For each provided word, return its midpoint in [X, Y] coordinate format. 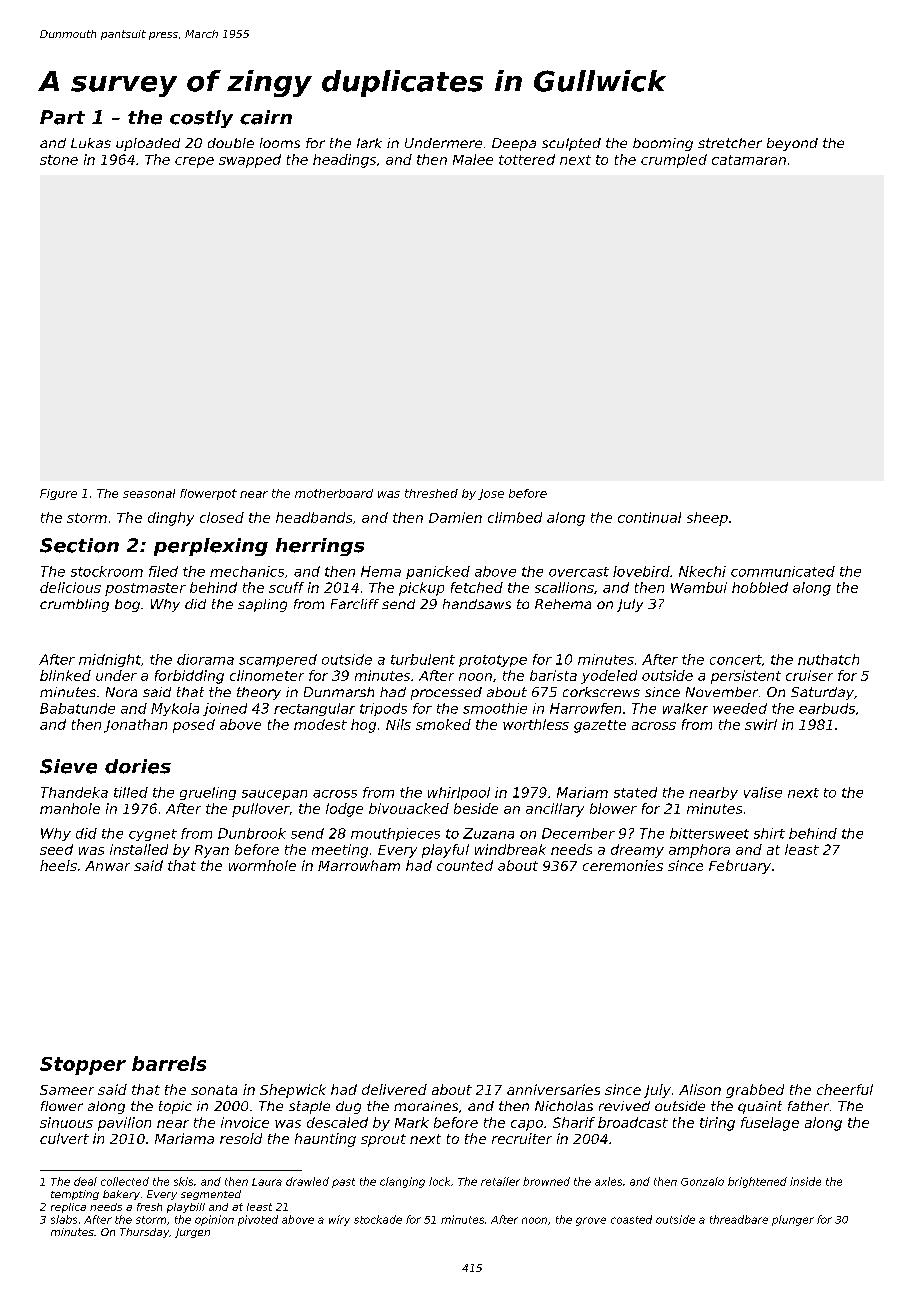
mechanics [247, 571]
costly [201, 119]
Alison [700, 1089]
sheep [707, 519]
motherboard [334, 493]
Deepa [514, 144]
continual [649, 517]
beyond [792, 144]
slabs [64, 1219]
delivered [394, 1089]
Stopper [83, 1066]
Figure [58, 494]
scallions [564, 587]
